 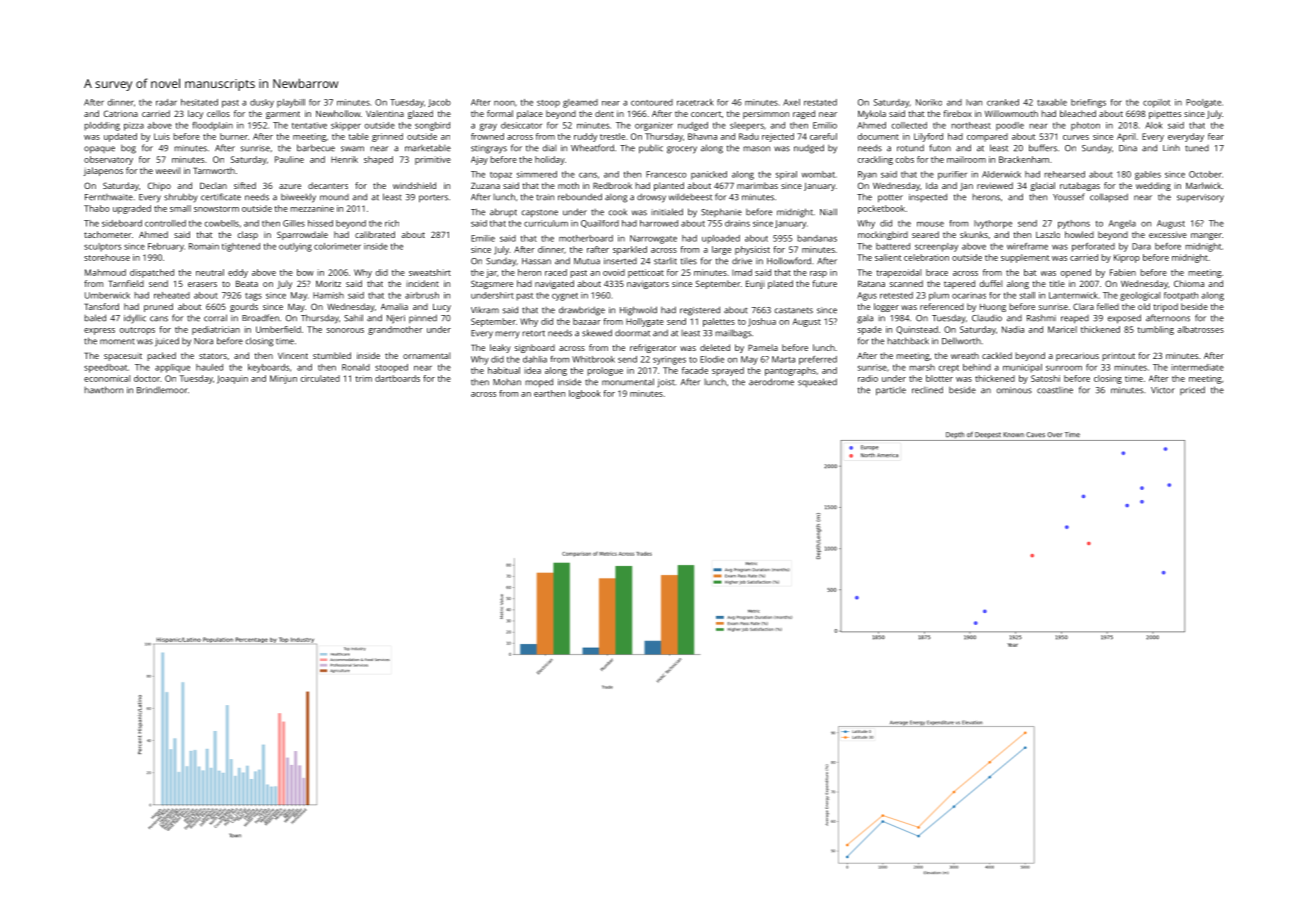 What do you see at coordinates (105, 272) in the image?
I see `Mahmoud` at bounding box center [105, 272].
